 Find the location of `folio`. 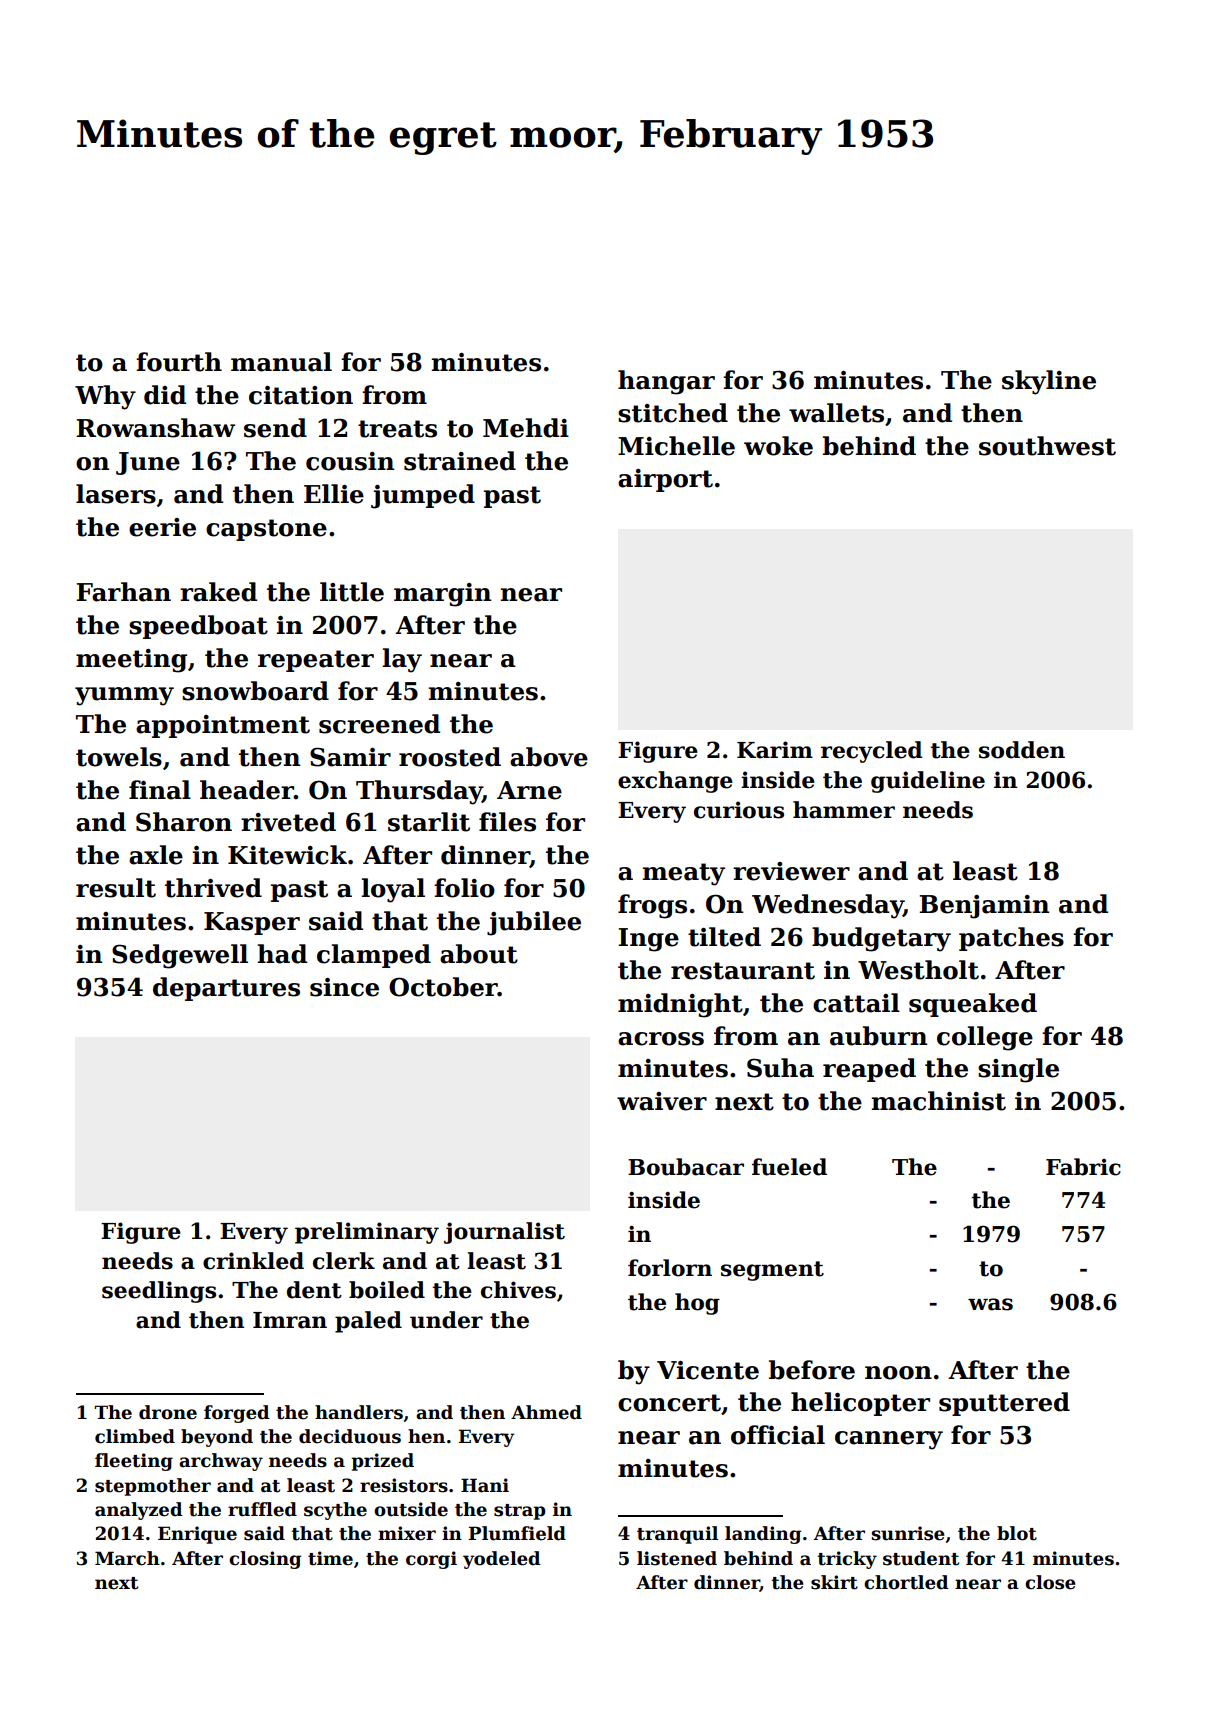

folio is located at coordinates (464, 888).
